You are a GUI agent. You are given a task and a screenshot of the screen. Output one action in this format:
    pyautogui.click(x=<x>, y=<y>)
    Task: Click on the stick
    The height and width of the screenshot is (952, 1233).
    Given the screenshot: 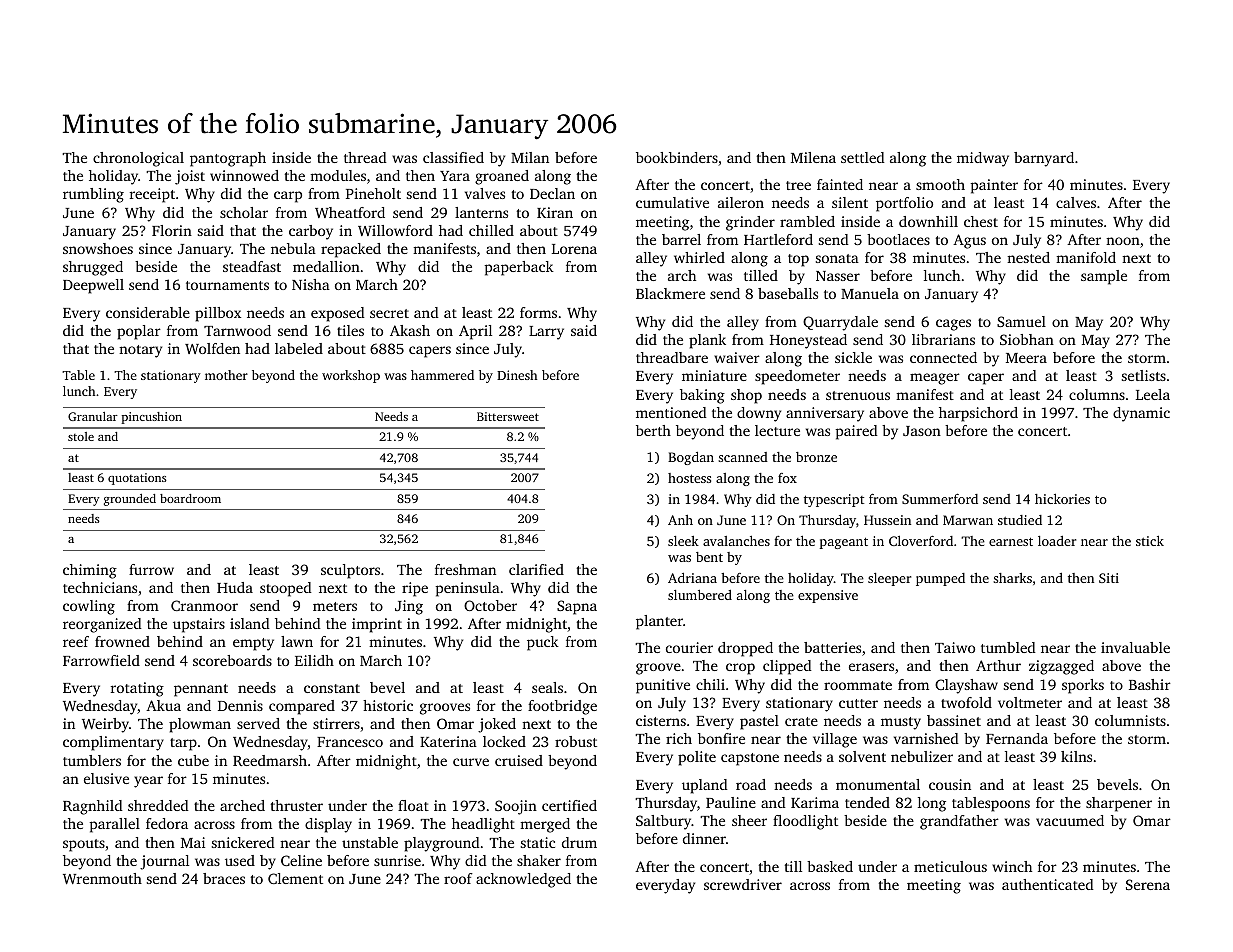 What is the action you would take?
    pyautogui.click(x=1150, y=541)
